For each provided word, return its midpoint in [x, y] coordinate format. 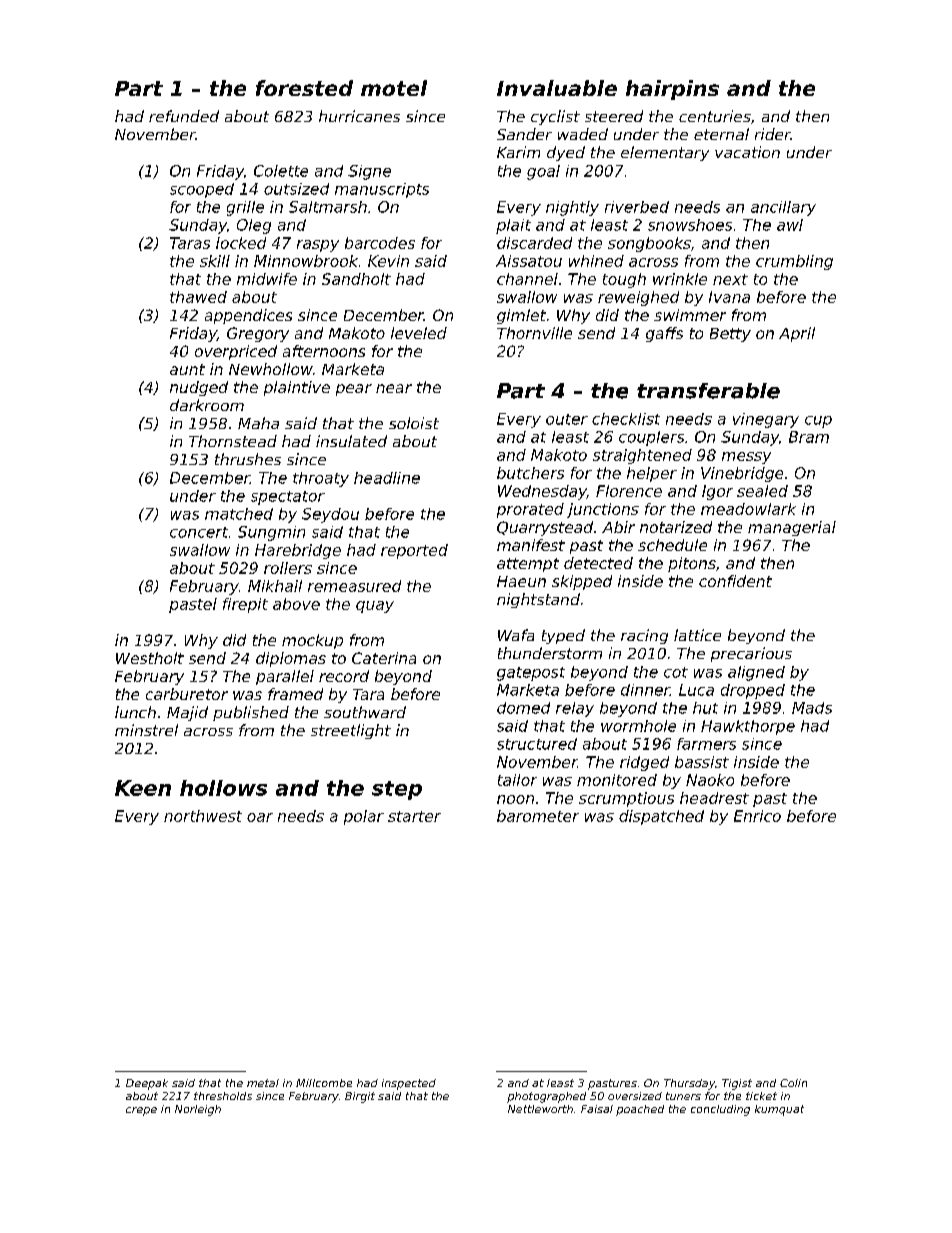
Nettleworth [540, 1109]
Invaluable [557, 88]
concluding [720, 1110]
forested [304, 88]
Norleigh [198, 1110]
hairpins [672, 90]
